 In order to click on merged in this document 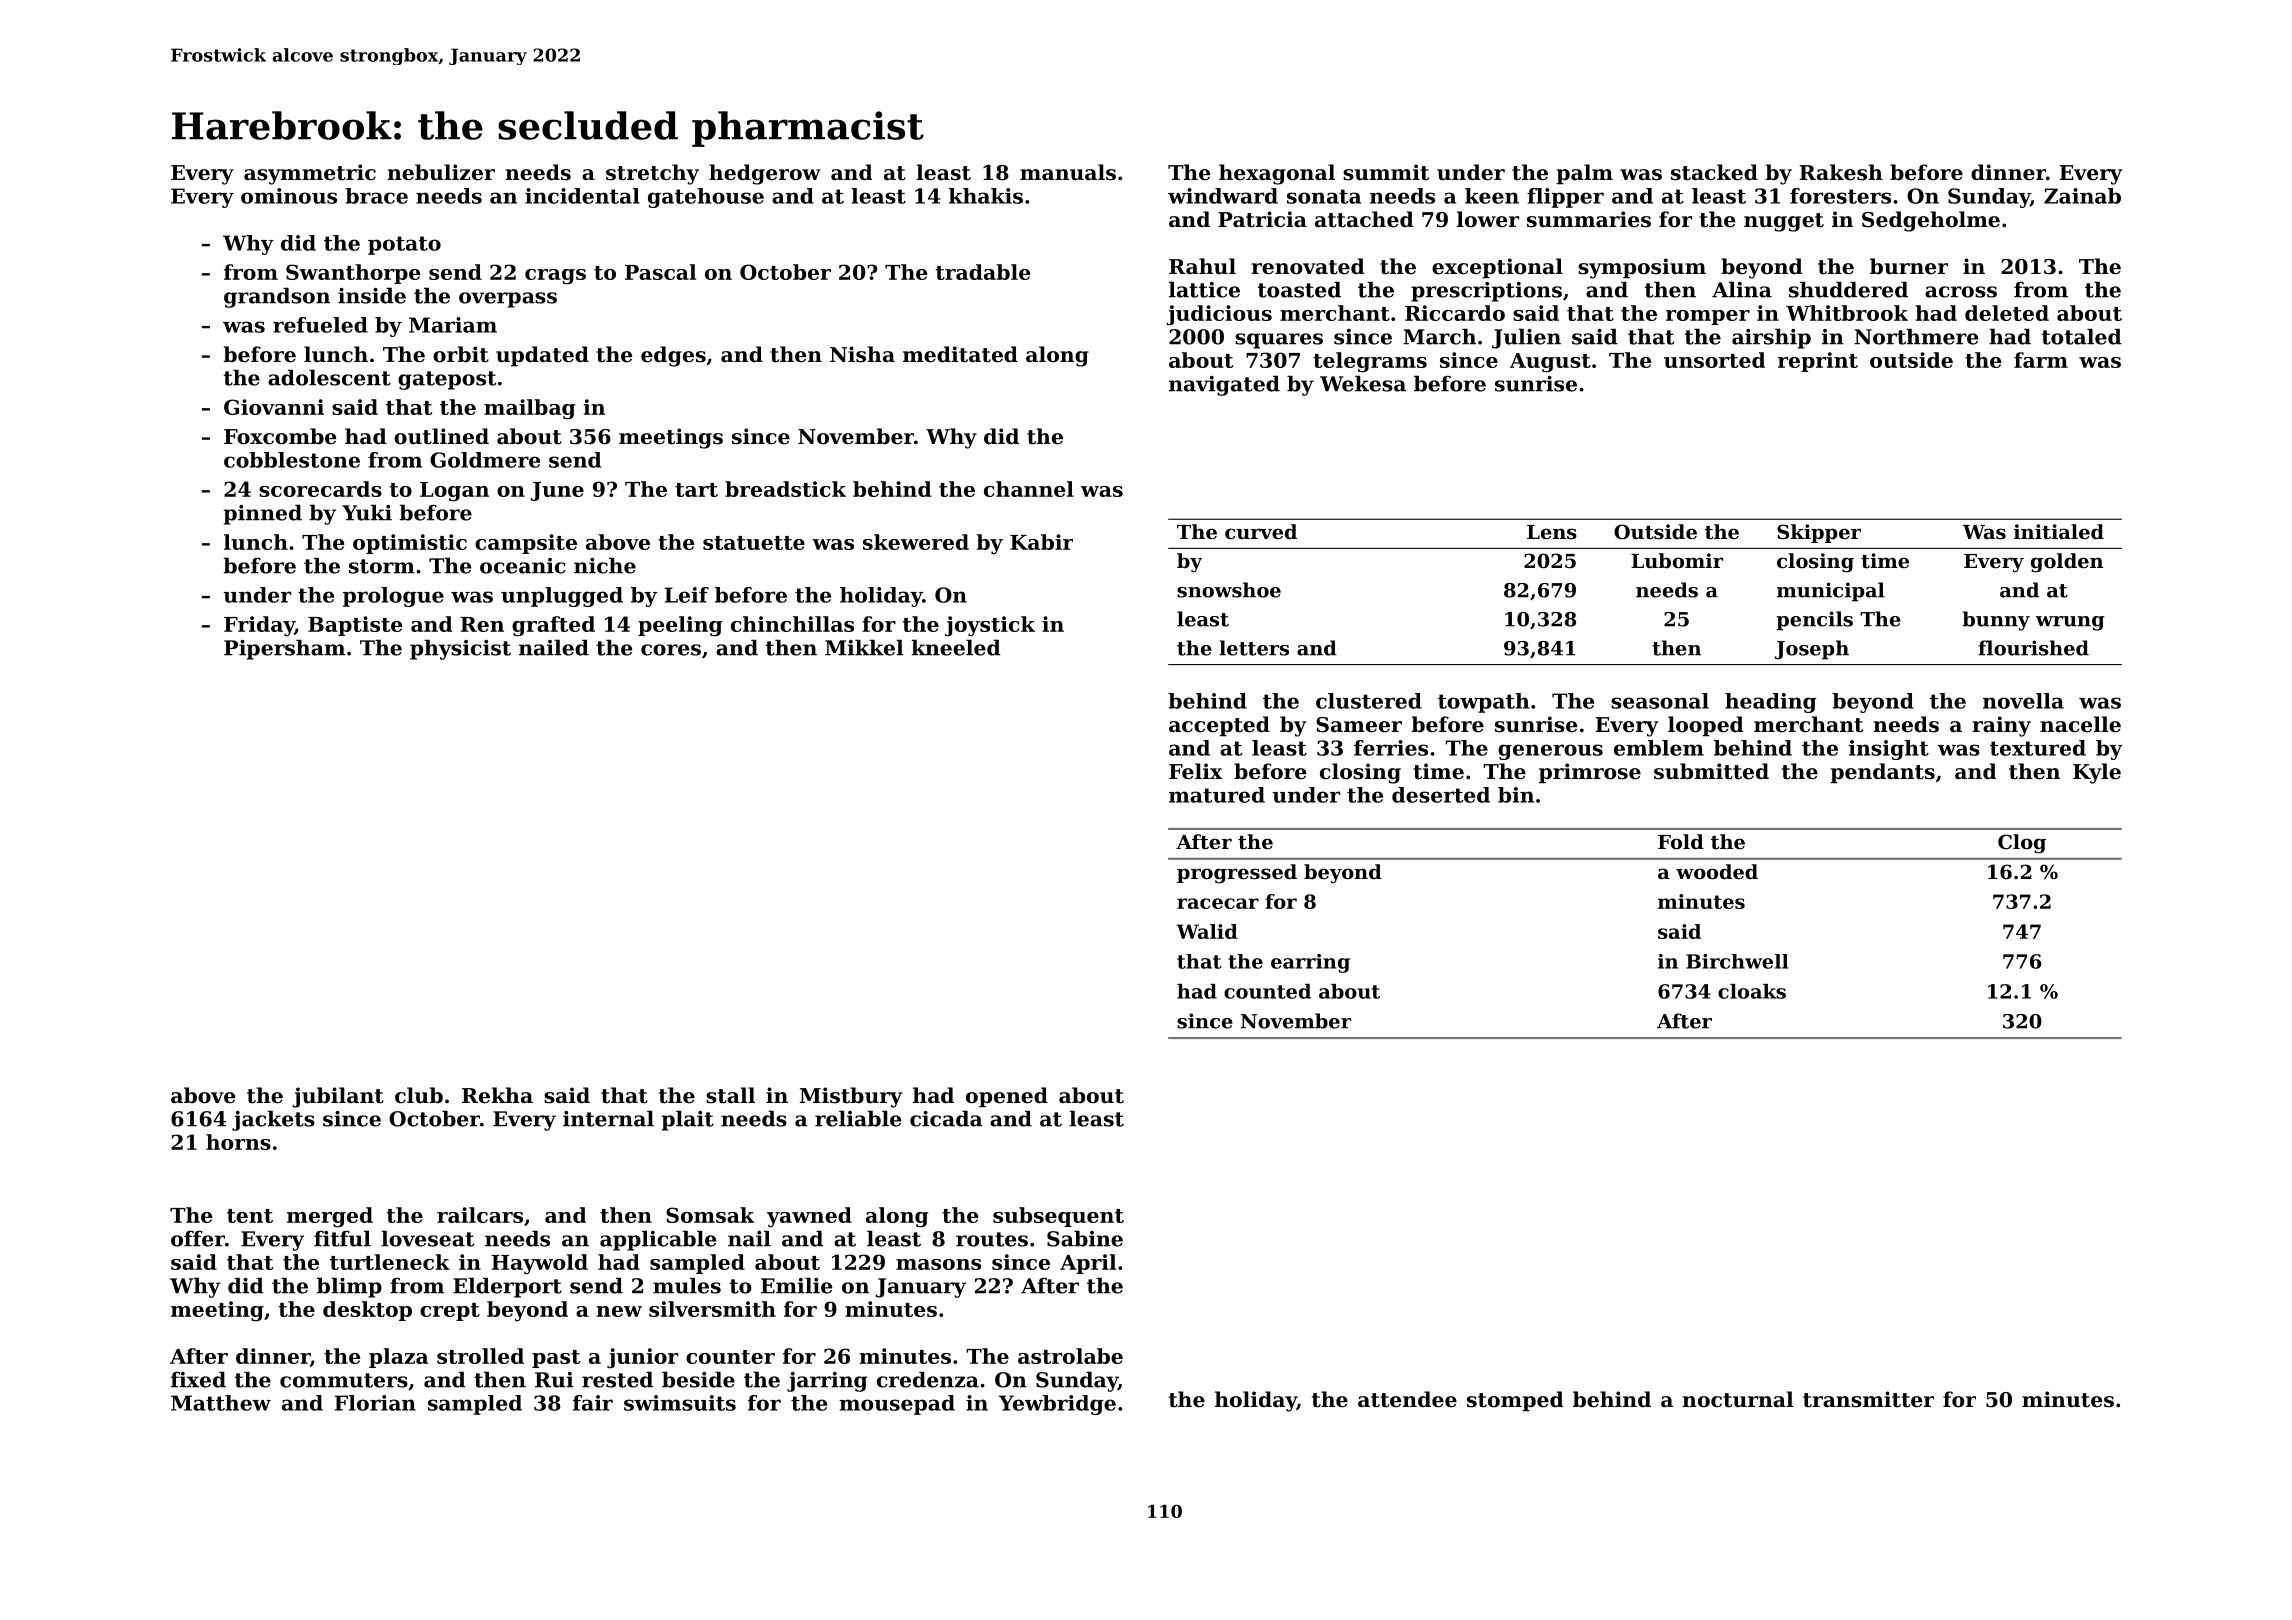, I will do `click(330, 1217)`.
